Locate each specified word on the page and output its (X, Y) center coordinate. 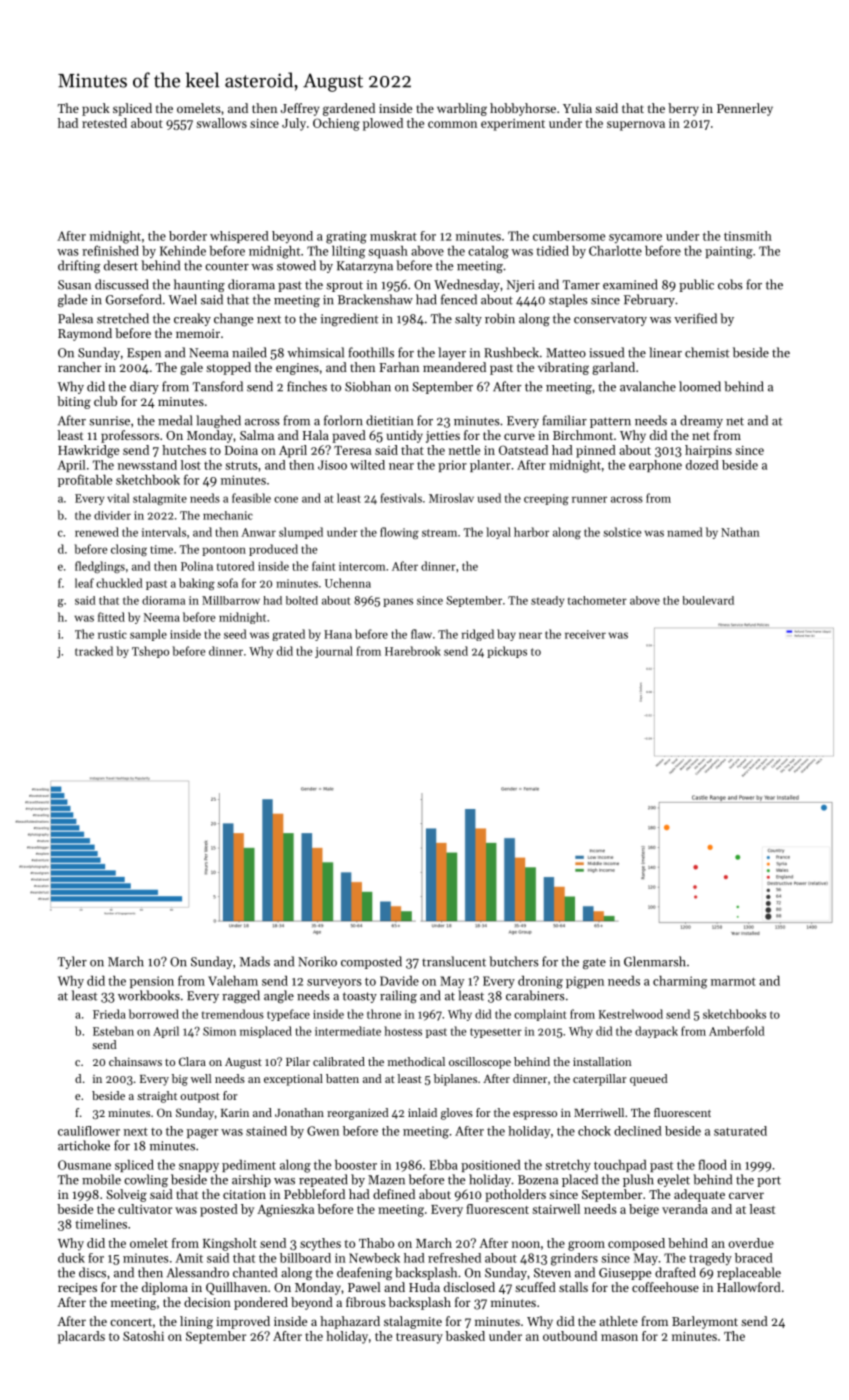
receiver (585, 634)
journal (334, 652)
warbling (462, 109)
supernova (636, 126)
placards (81, 1337)
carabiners (535, 995)
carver (746, 1195)
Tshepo (150, 652)
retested (104, 123)
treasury (419, 1338)
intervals (164, 532)
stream (439, 533)
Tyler (72, 962)
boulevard (708, 600)
